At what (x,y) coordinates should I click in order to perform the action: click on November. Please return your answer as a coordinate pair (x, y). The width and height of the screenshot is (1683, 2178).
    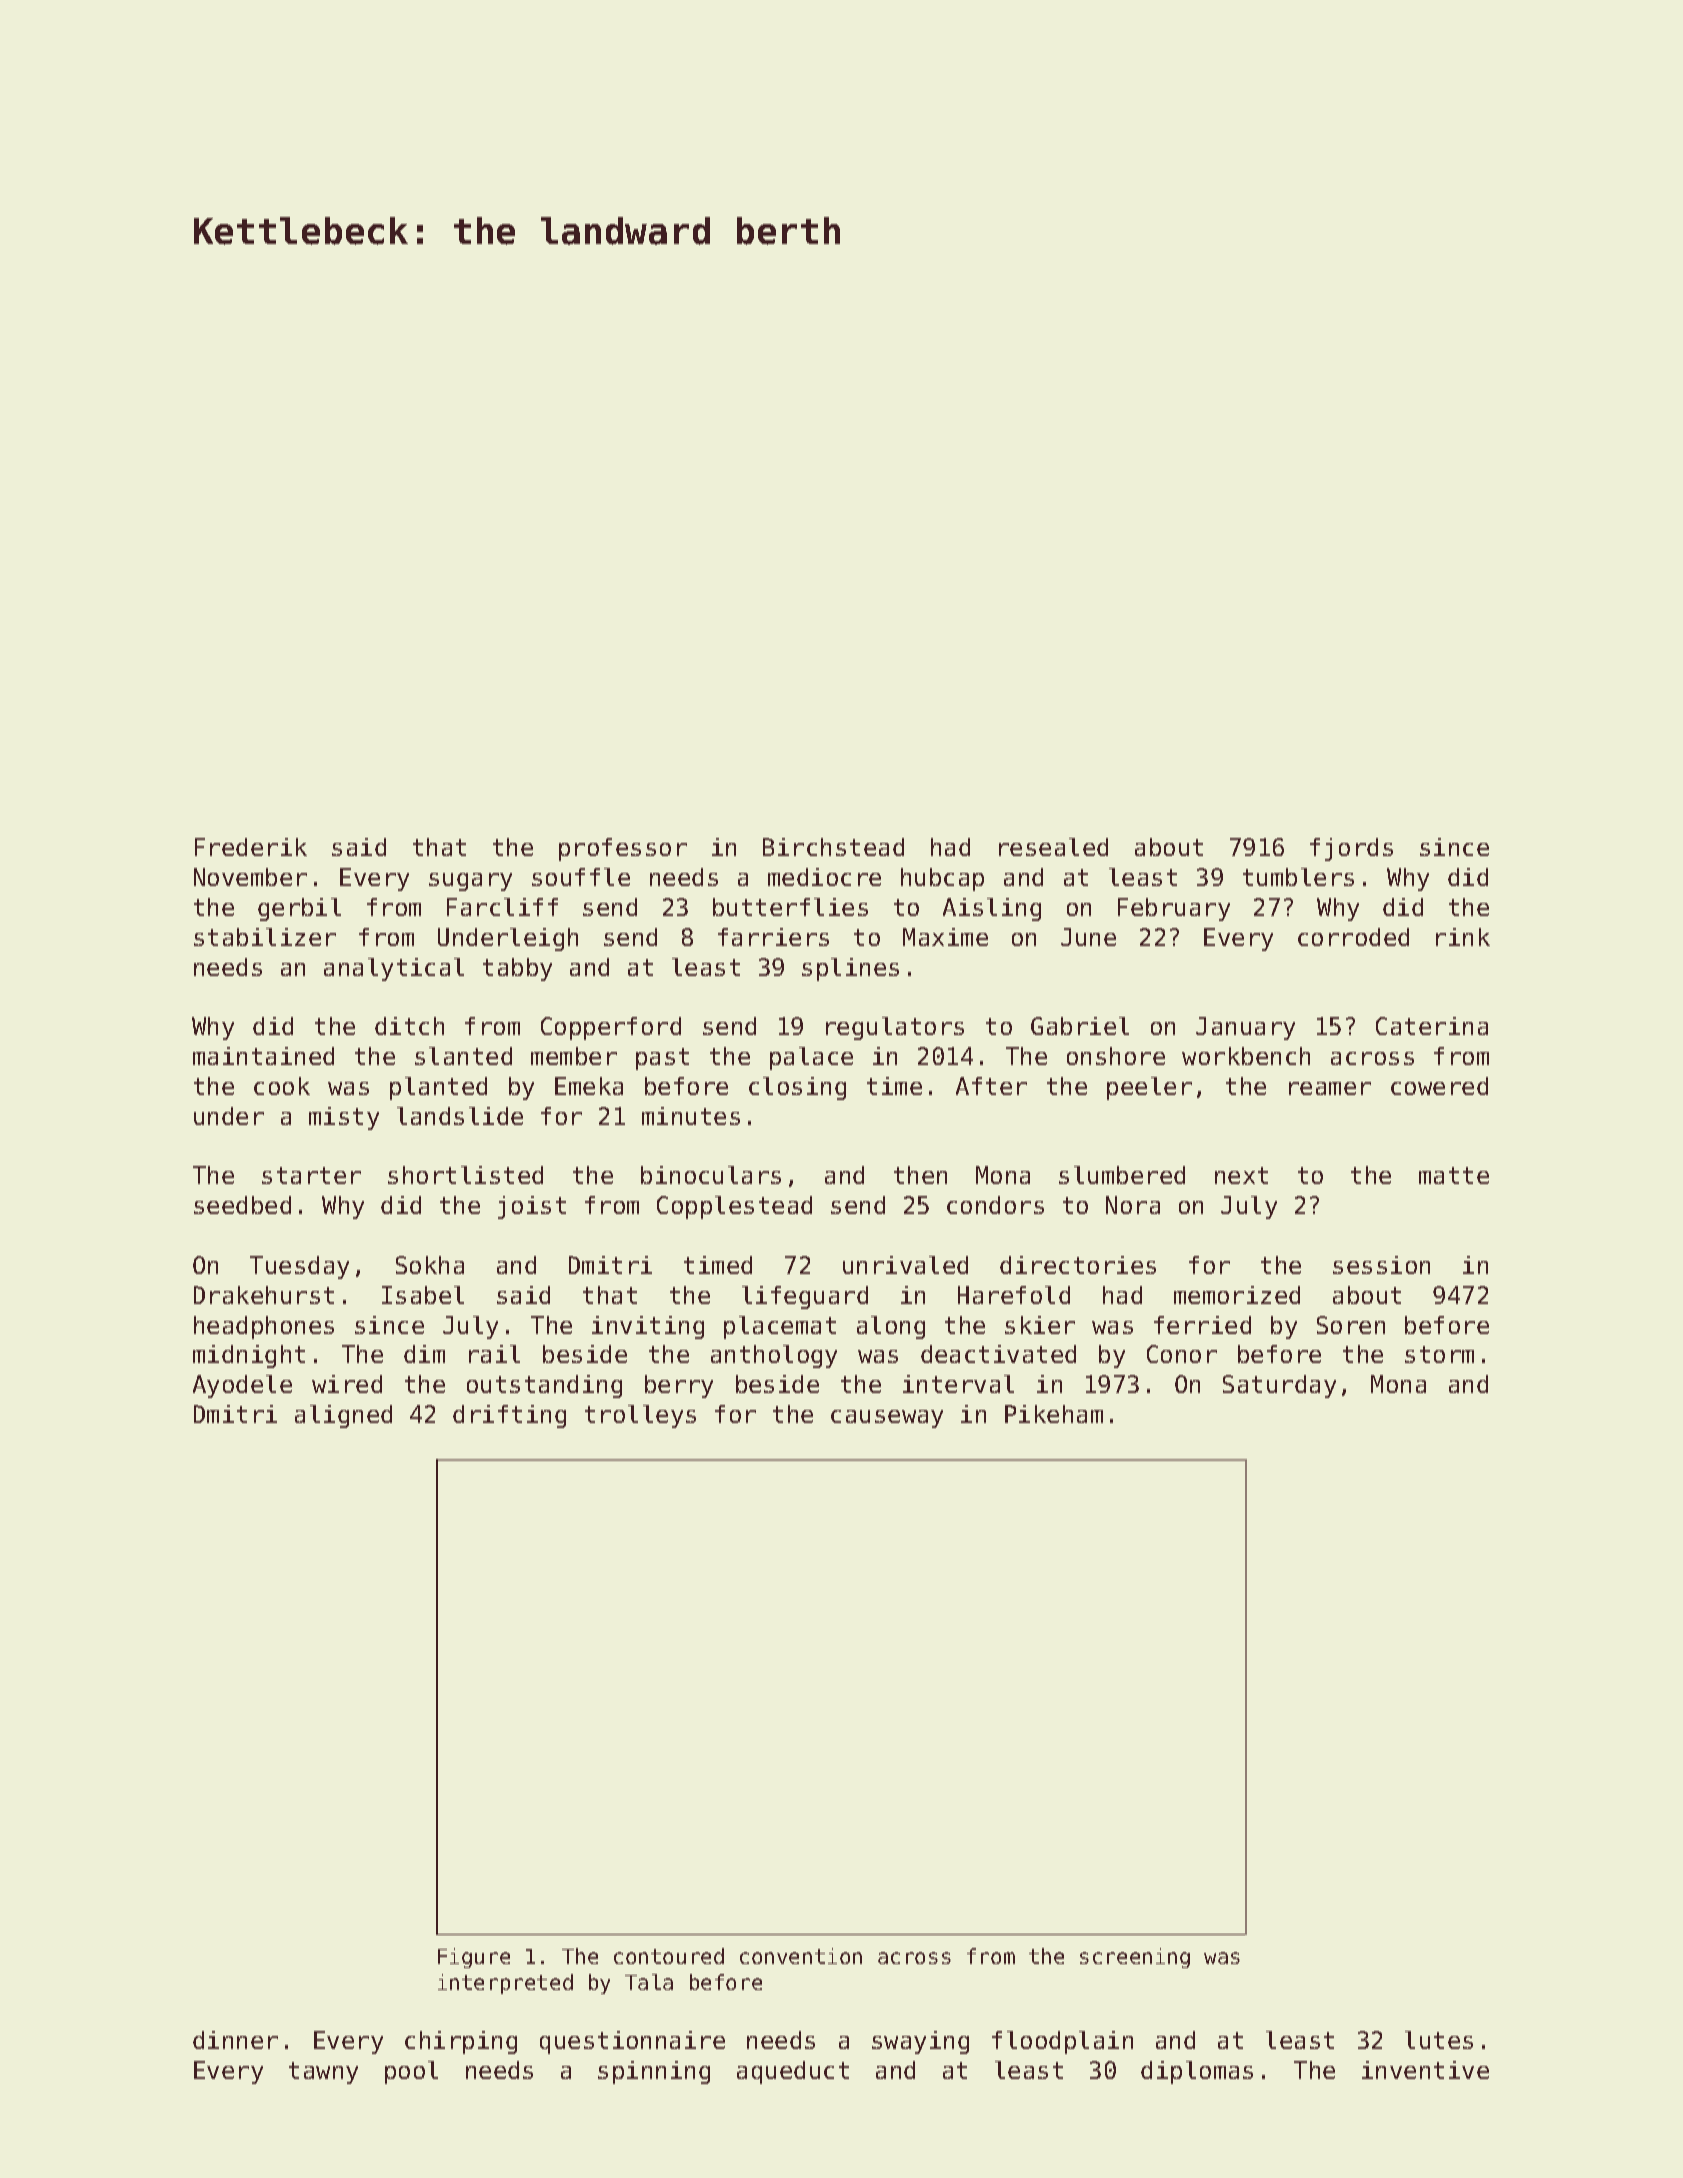
    Looking at the image, I should click on (250, 877).
